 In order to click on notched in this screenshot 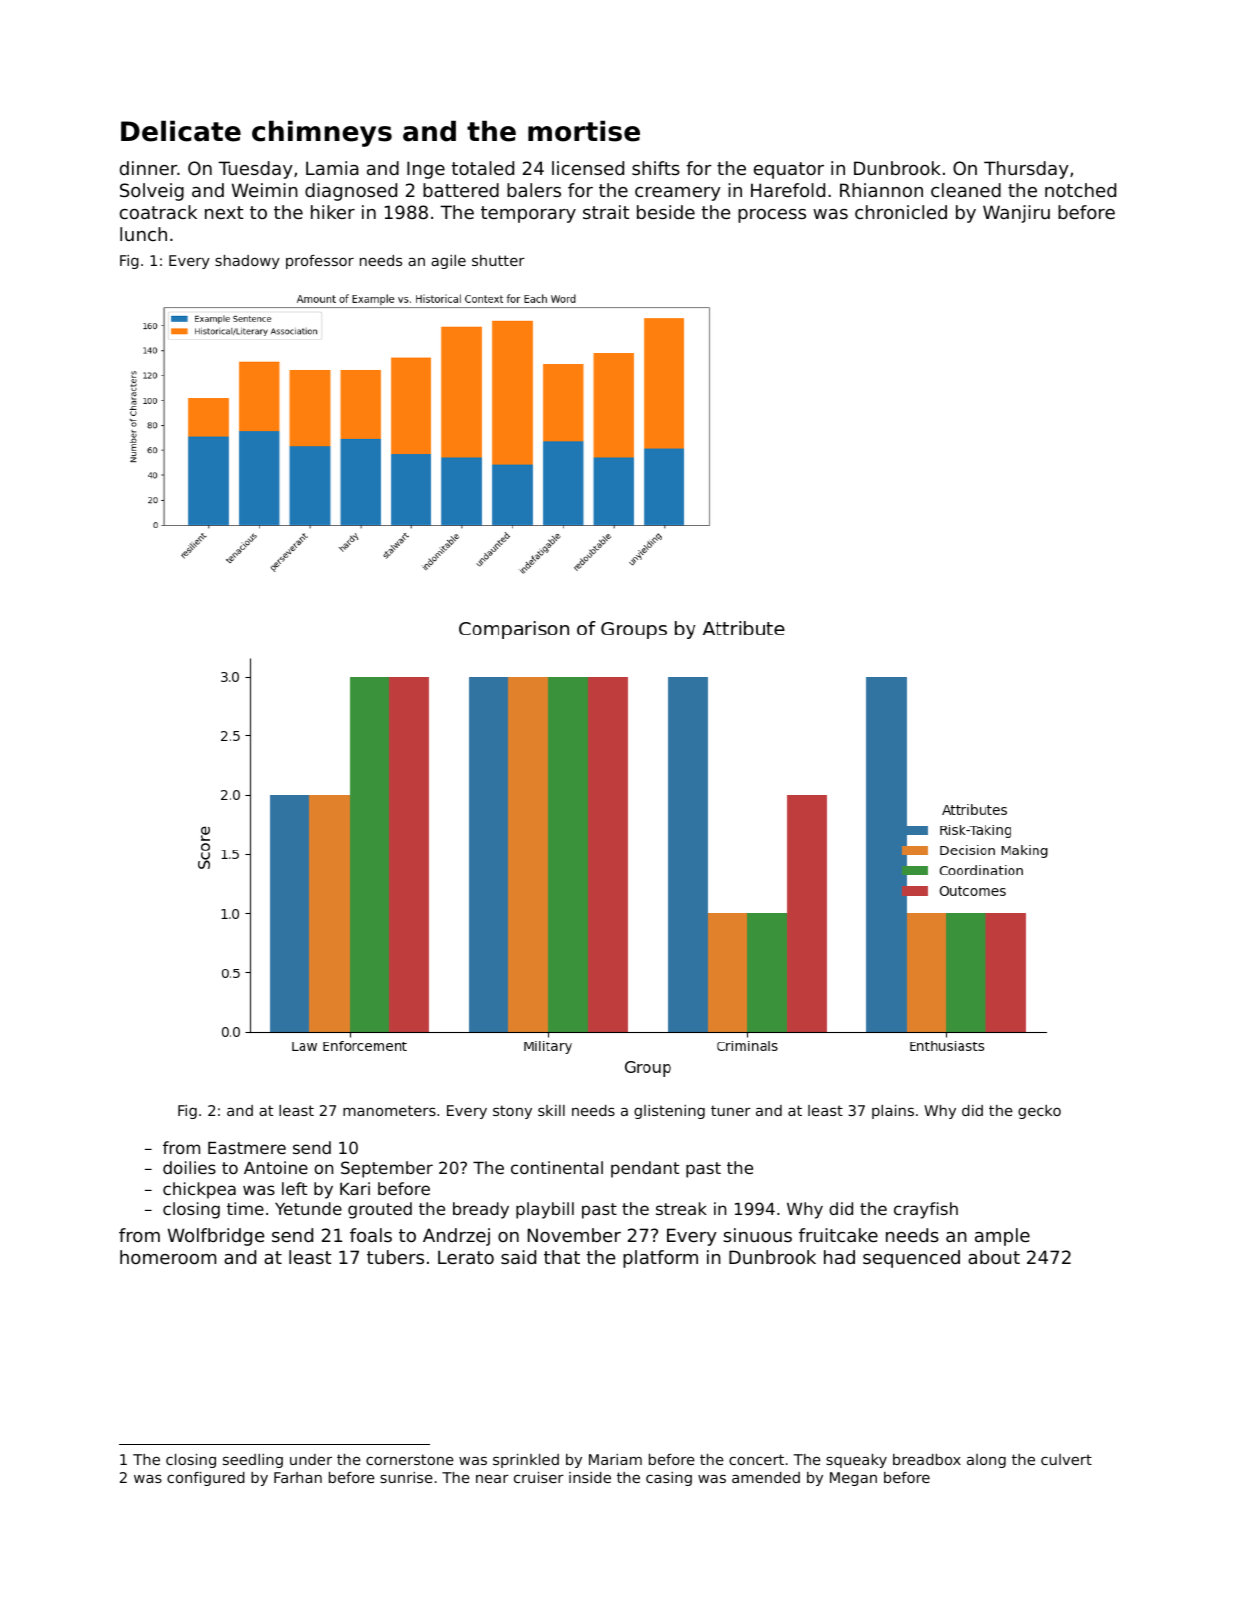, I will do `click(1080, 190)`.
